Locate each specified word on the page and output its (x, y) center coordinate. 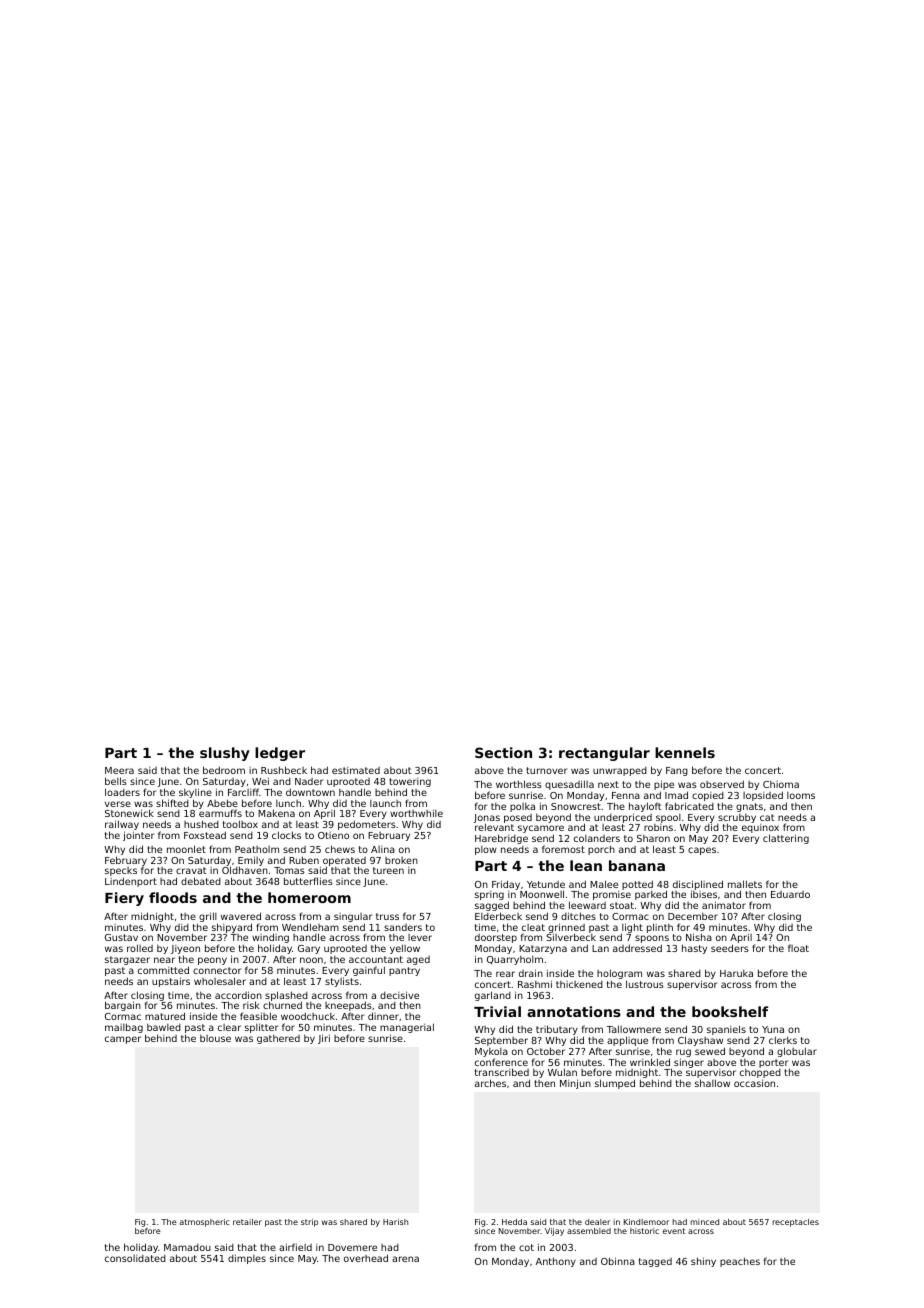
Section (503, 752)
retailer (247, 1222)
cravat (191, 870)
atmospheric (205, 1223)
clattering (786, 839)
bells (116, 781)
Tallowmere (634, 1029)
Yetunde (546, 884)
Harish (395, 1222)
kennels (685, 752)
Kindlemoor (646, 1222)
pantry (404, 971)
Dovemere (352, 1247)
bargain (123, 1006)
